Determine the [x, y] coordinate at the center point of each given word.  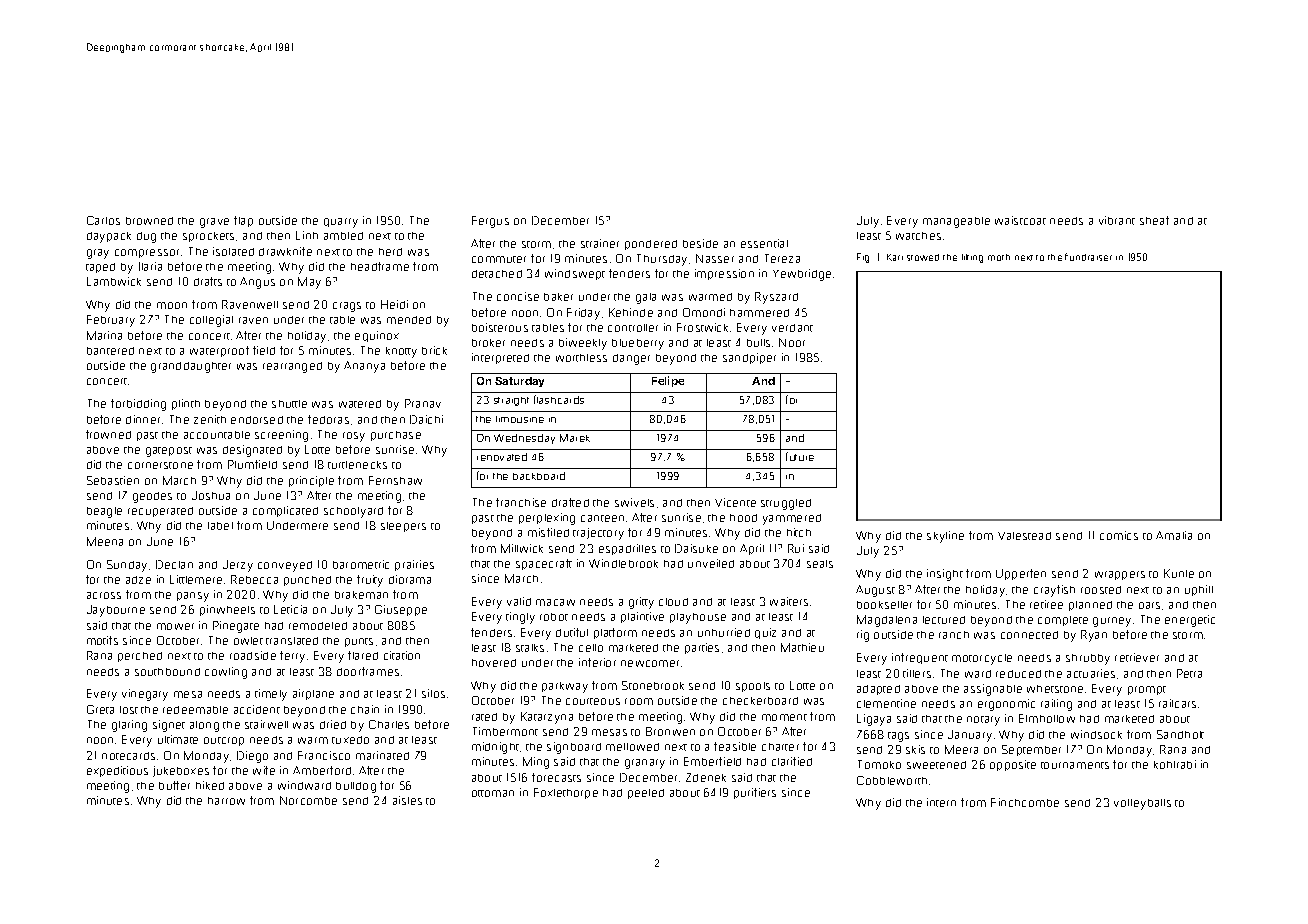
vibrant [1117, 220]
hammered [759, 313]
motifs [102, 640]
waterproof [219, 351]
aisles [407, 800]
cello [591, 648]
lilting [972, 258]
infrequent [920, 658]
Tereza [782, 258]
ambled [343, 236]
